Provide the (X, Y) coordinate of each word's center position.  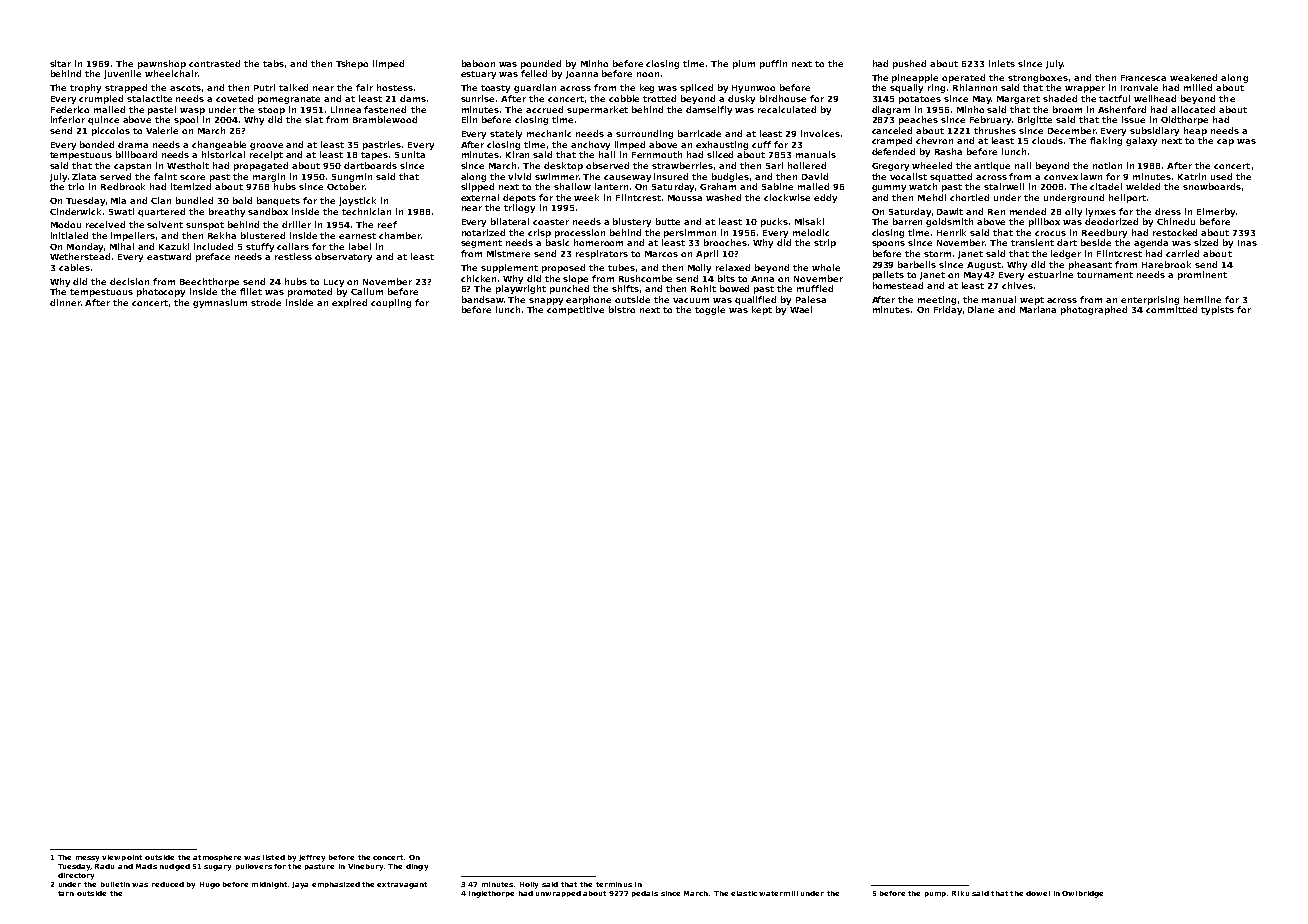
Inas (1247, 243)
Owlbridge (1082, 894)
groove (266, 146)
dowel (1038, 893)
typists (1217, 310)
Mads (146, 866)
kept (762, 310)
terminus (614, 884)
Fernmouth (657, 154)
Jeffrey (312, 858)
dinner (65, 302)
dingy (417, 867)
